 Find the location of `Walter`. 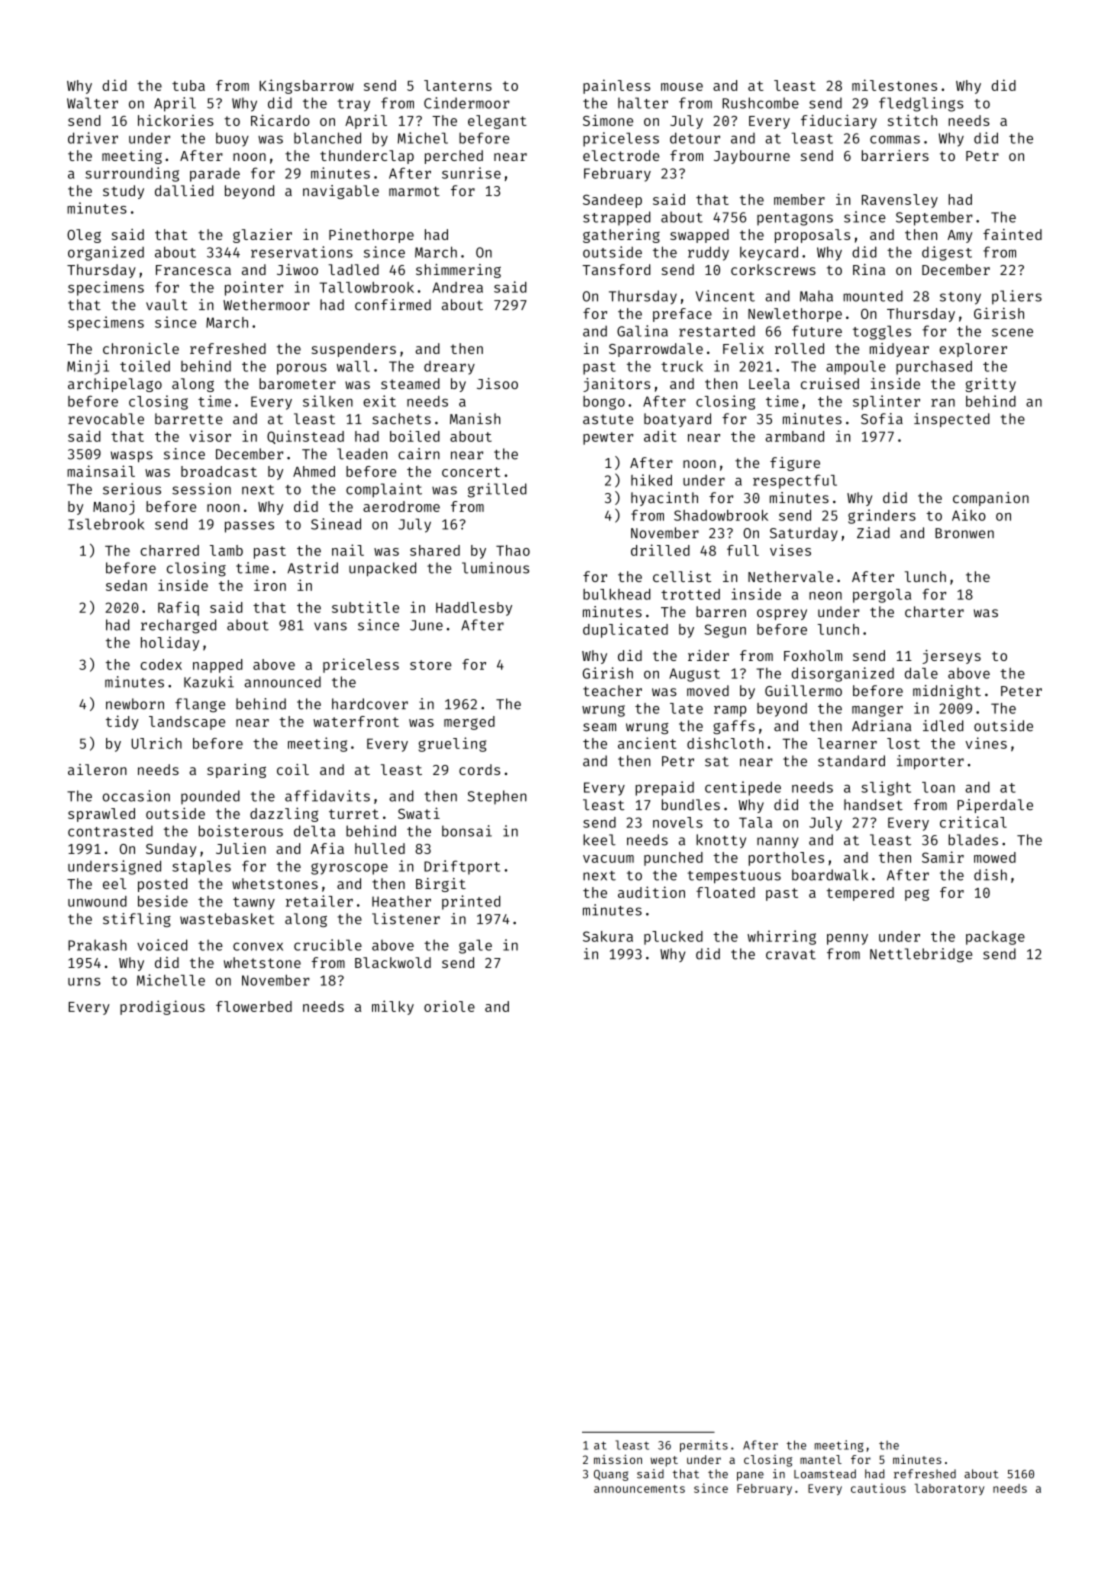

Walter is located at coordinates (92, 103).
